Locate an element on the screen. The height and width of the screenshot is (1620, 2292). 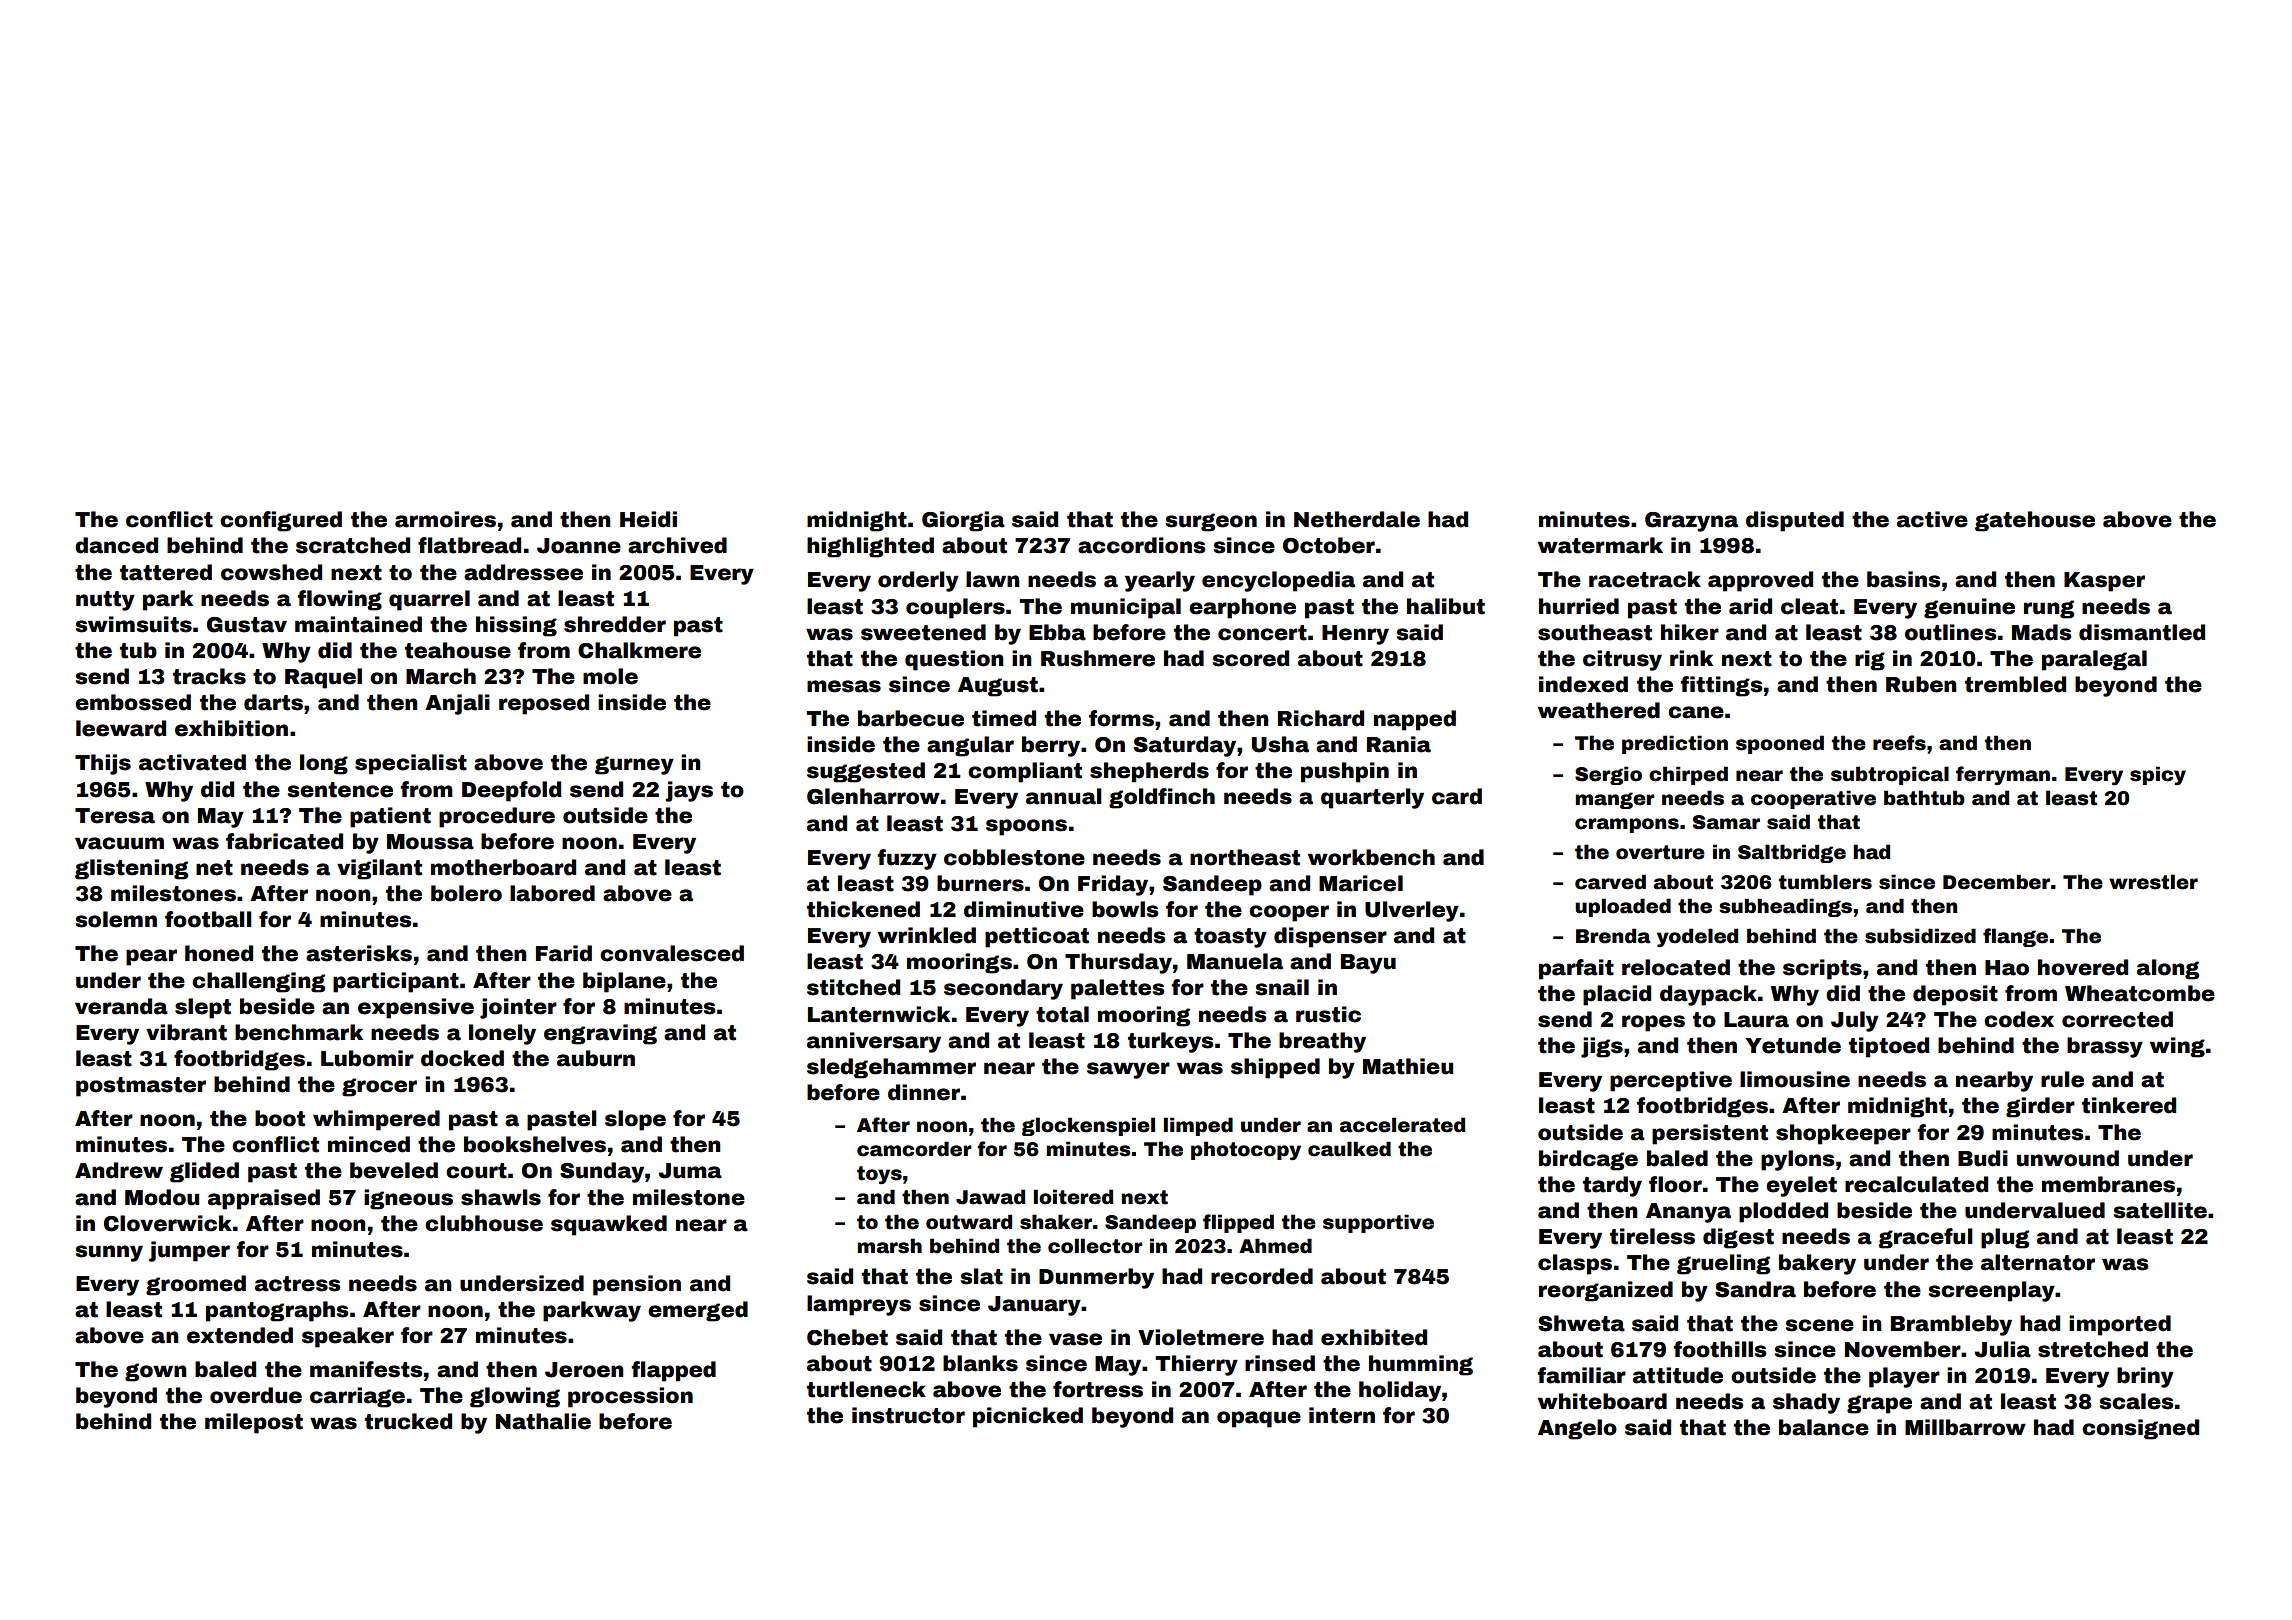
scene is located at coordinates (1820, 1325).
